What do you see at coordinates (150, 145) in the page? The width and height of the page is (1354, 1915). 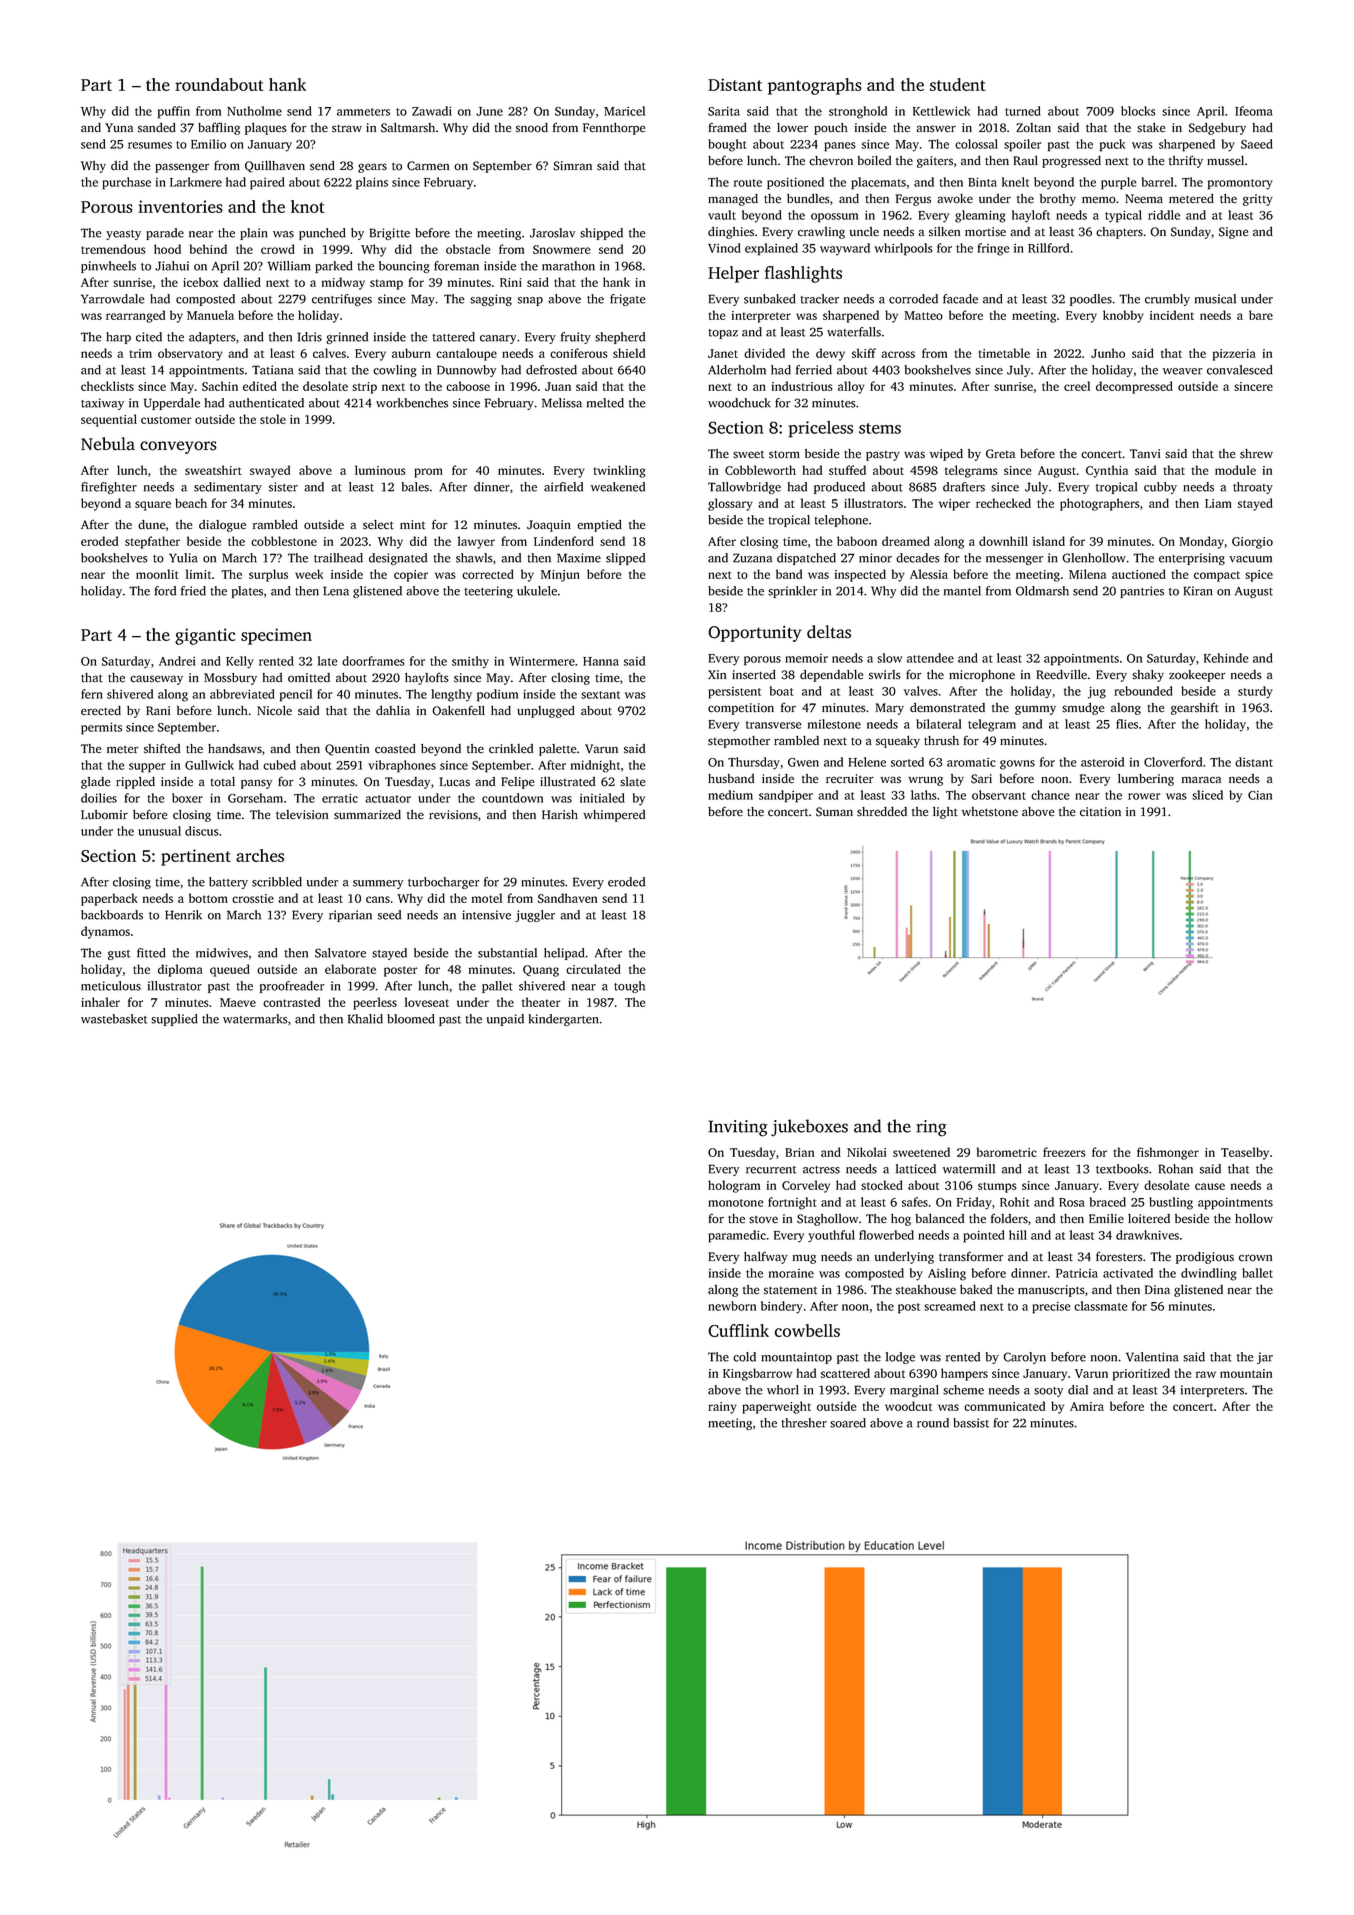 I see `resumes` at bounding box center [150, 145].
